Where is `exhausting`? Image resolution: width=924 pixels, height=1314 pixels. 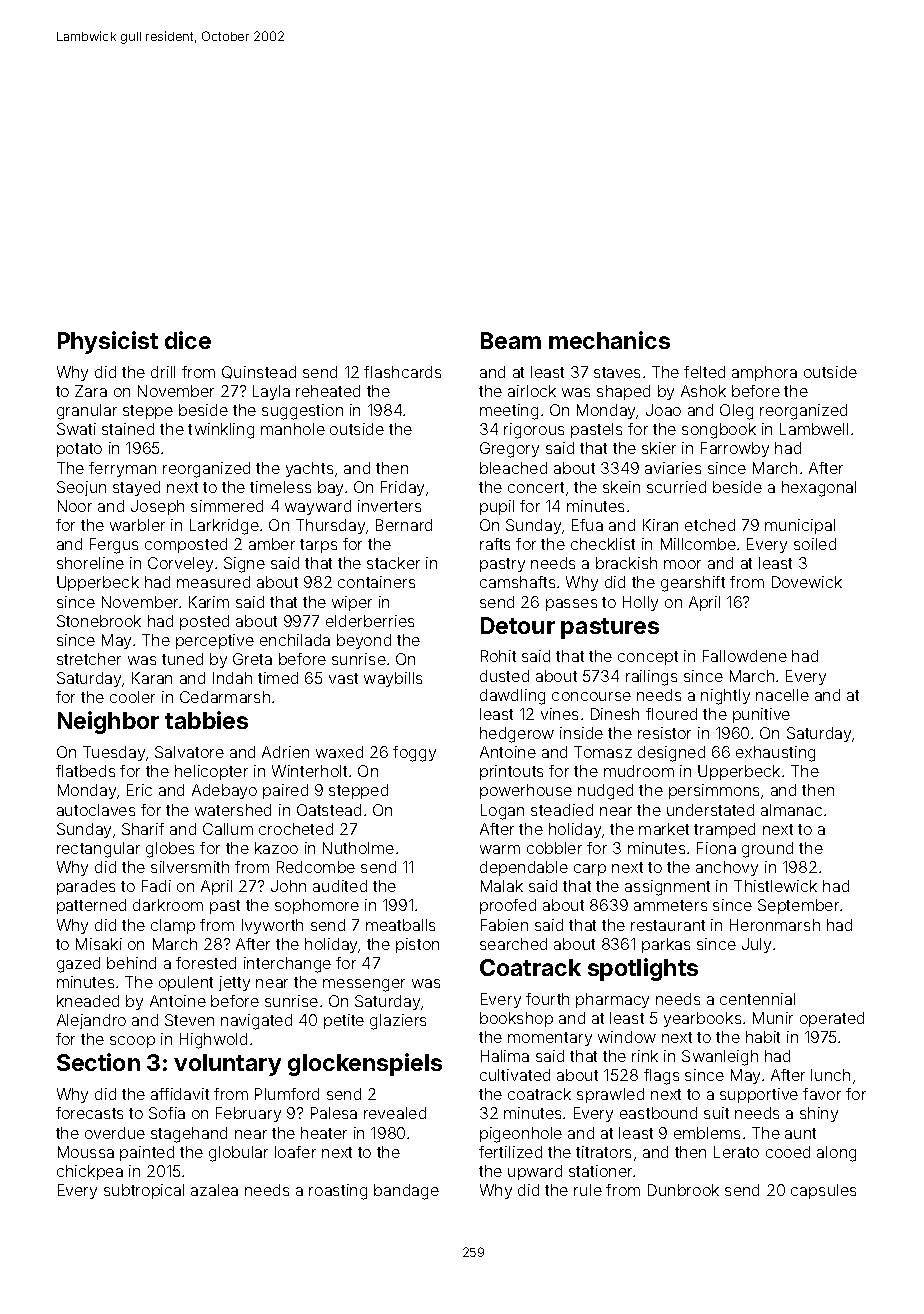
exhausting is located at coordinates (775, 754).
